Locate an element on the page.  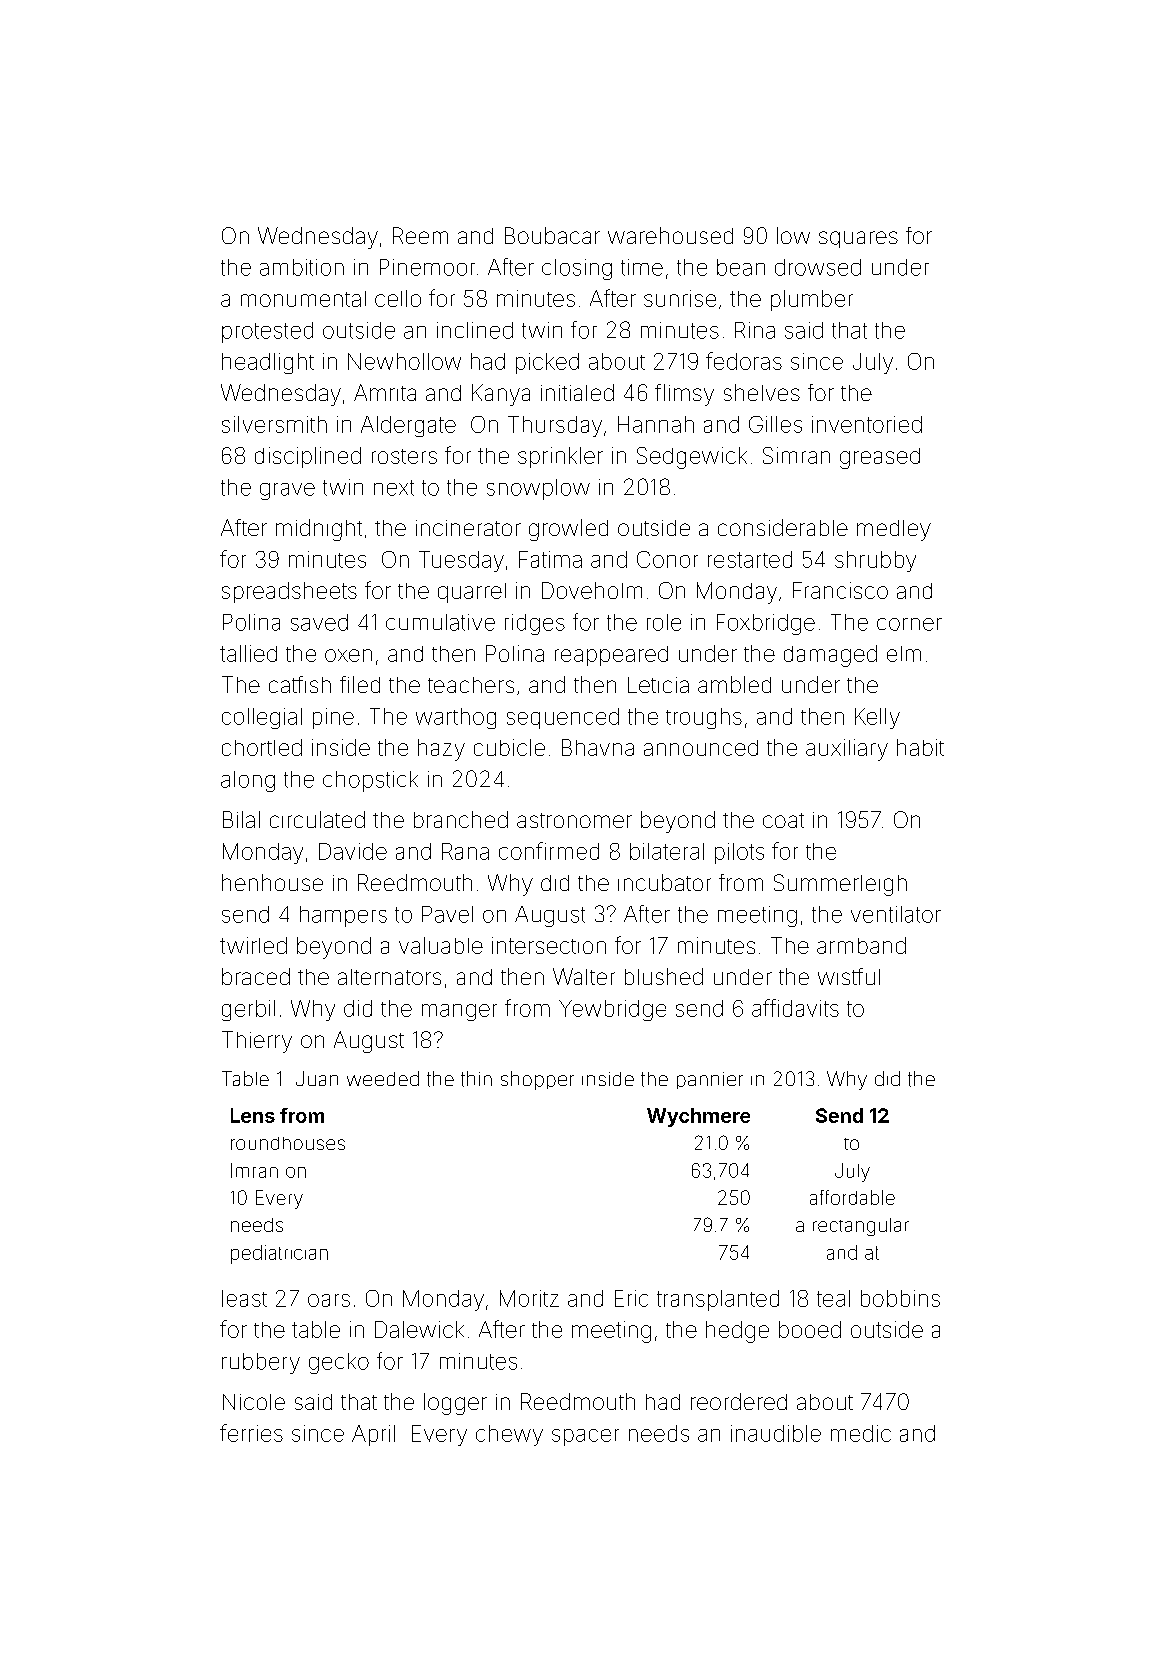
ferries is located at coordinates (251, 1433).
